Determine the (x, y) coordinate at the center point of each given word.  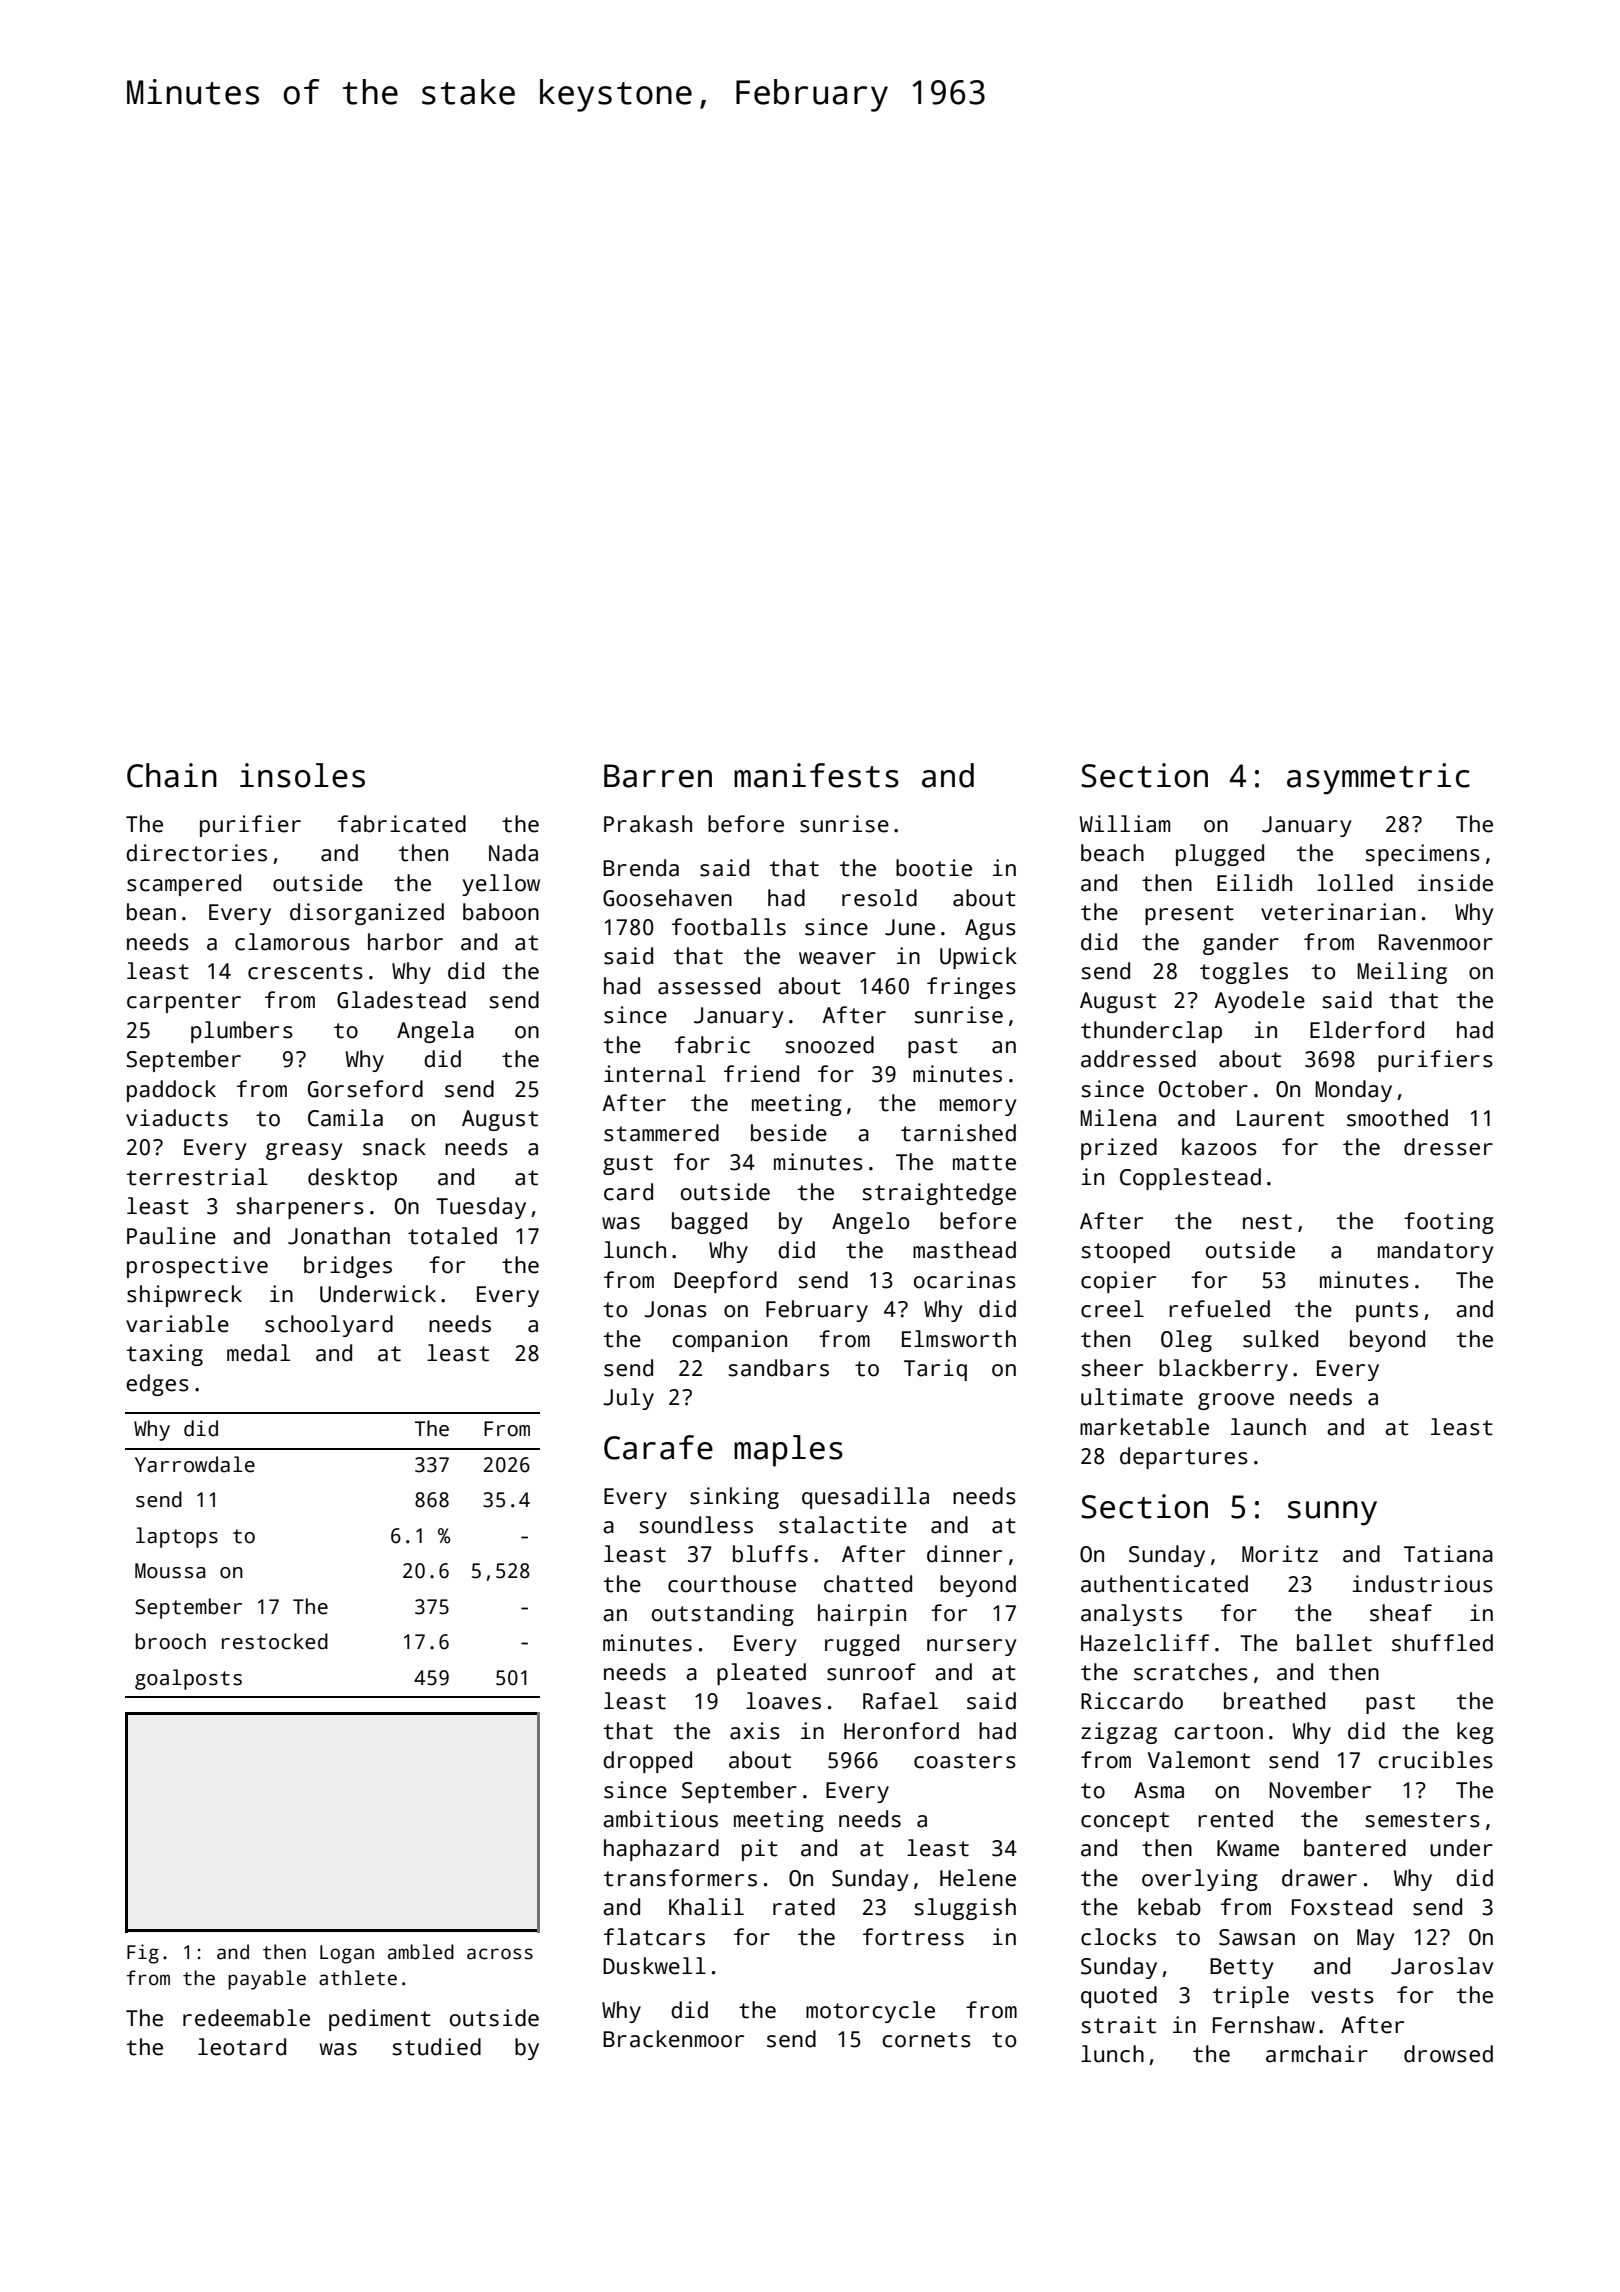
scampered (184, 885)
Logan (347, 1954)
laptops (177, 1537)
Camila (345, 1118)
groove (1236, 1401)
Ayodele (1259, 1002)
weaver (837, 958)
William (1124, 824)
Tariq (935, 1370)
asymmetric (1378, 779)
